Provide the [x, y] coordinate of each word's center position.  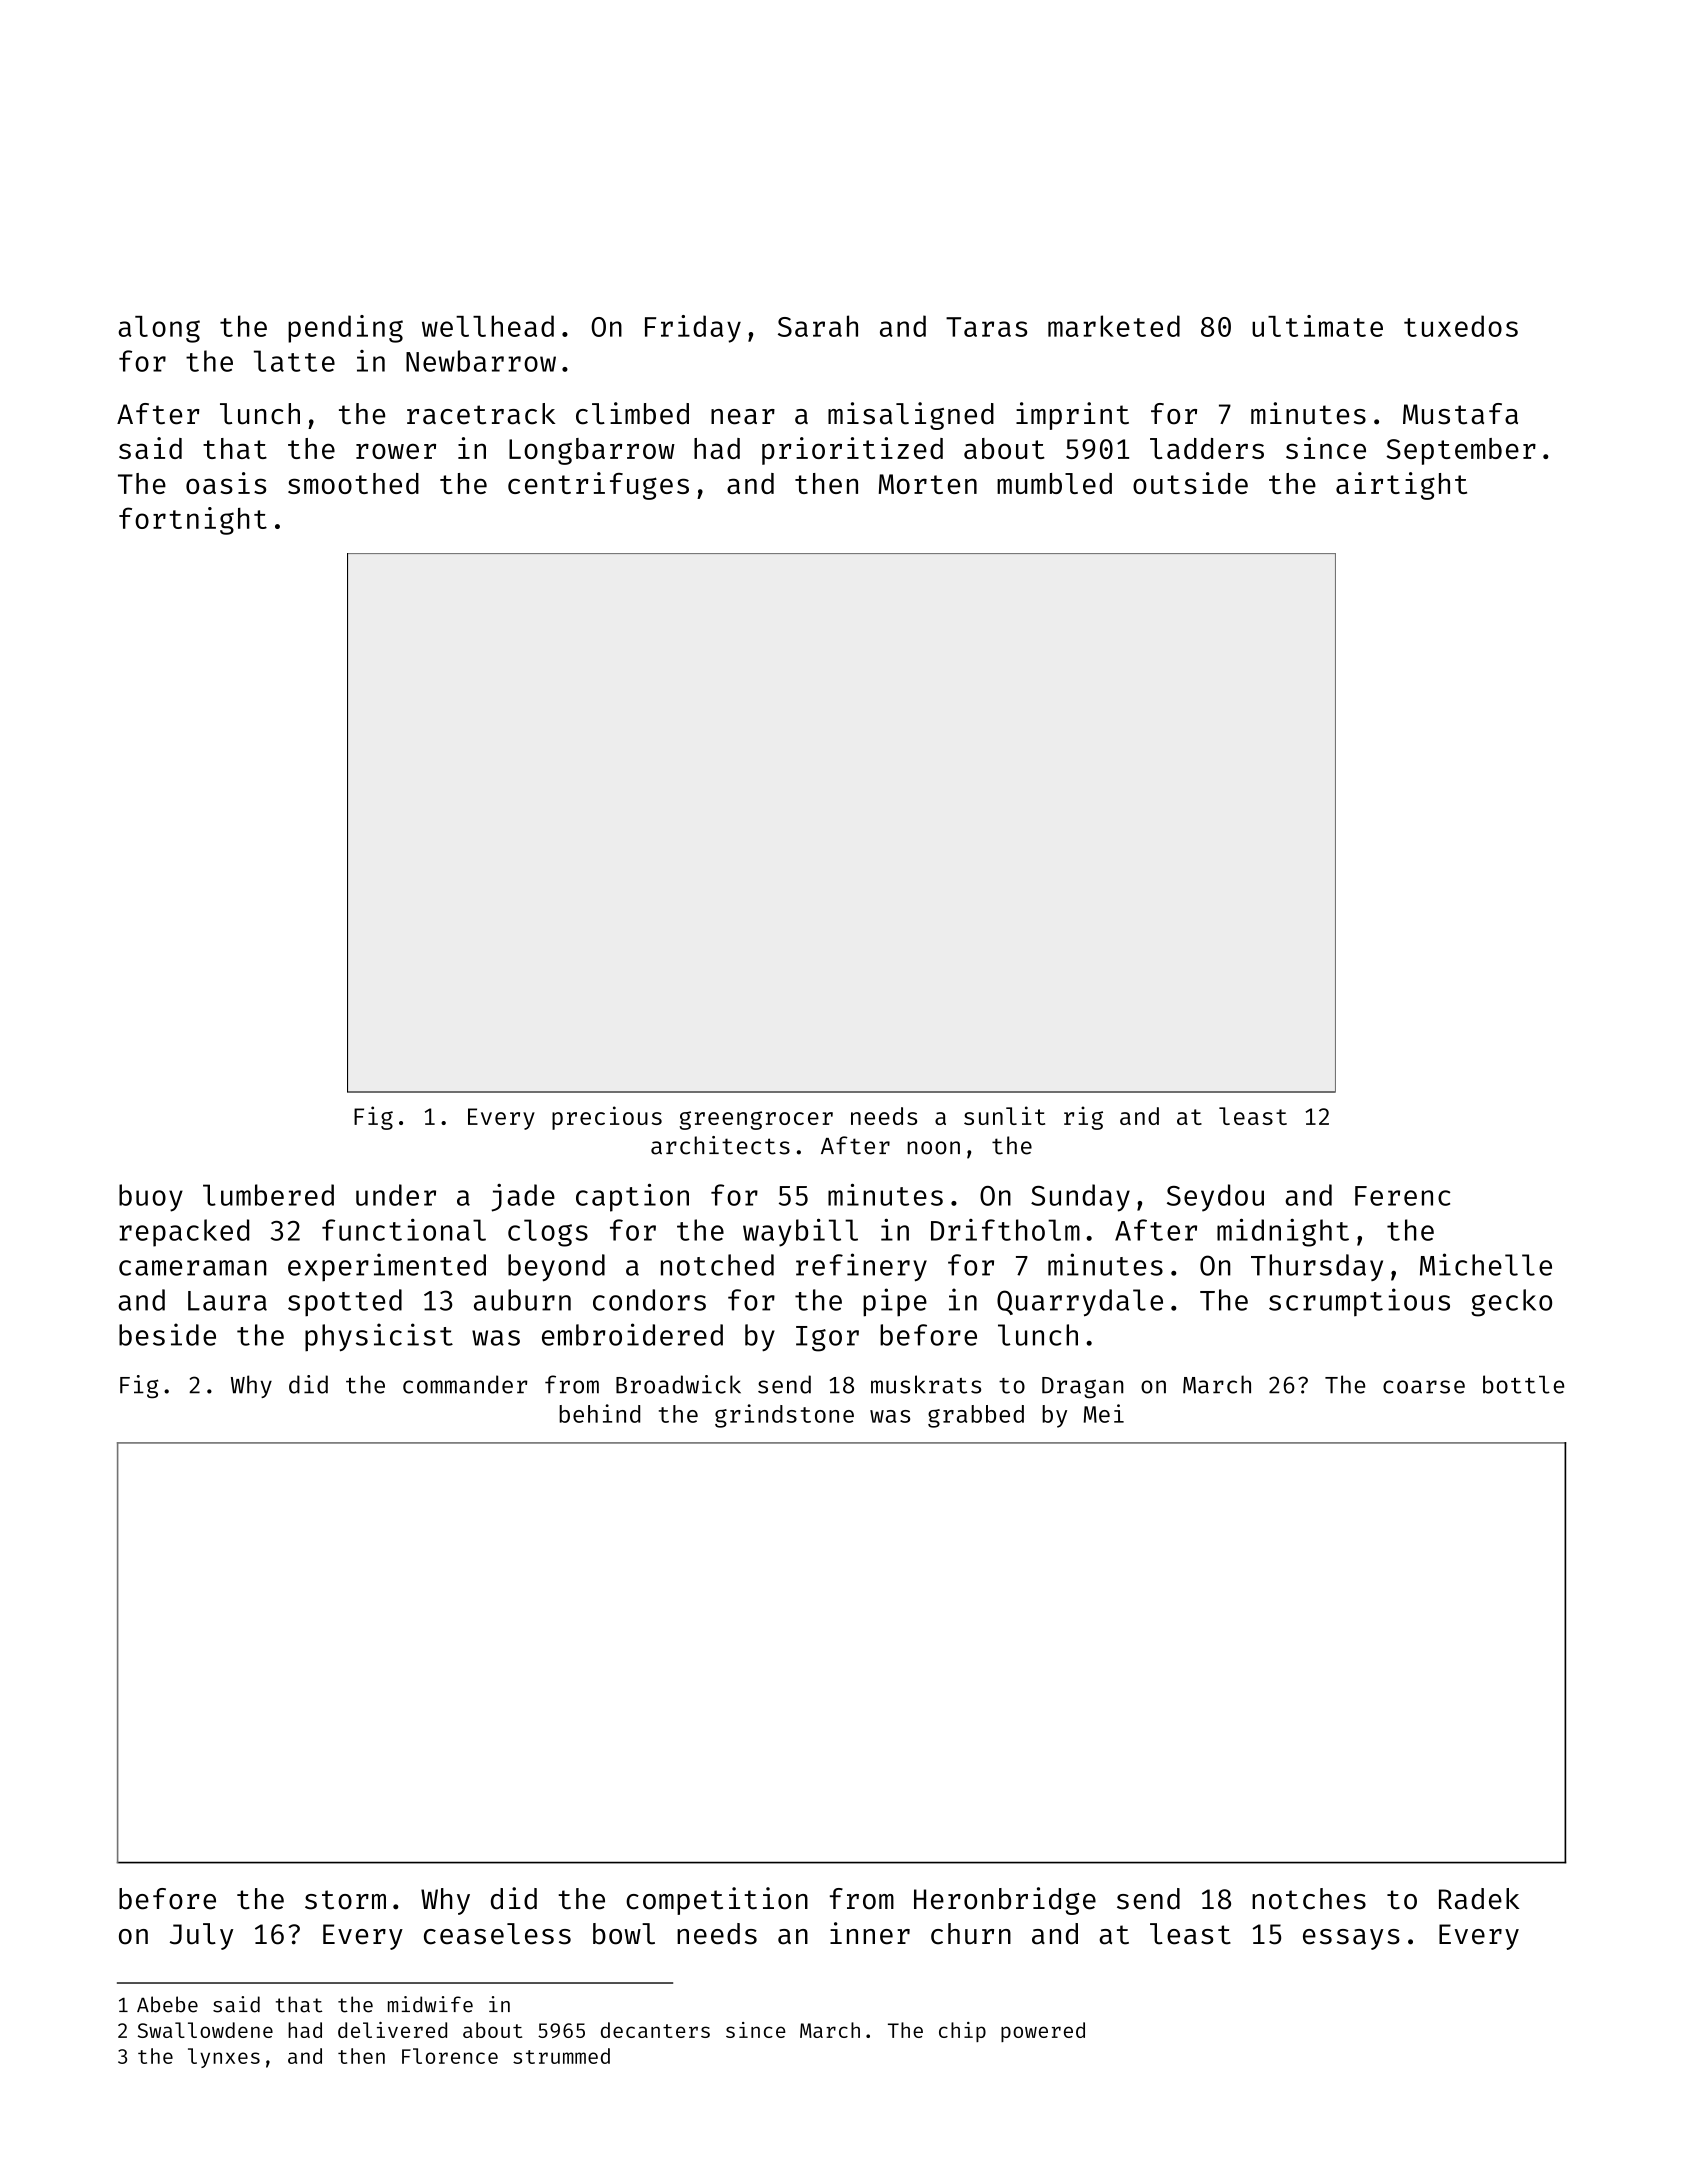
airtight [1401, 486]
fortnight [193, 521]
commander [465, 1384]
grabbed [976, 1416]
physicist [379, 1337]
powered [1043, 2032]
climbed [632, 413]
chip [962, 2032]
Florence [450, 2056]
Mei [1104, 1413]
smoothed [353, 483]
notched [717, 1265]
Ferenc [1402, 1196]
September [1461, 451]
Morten [928, 484]
